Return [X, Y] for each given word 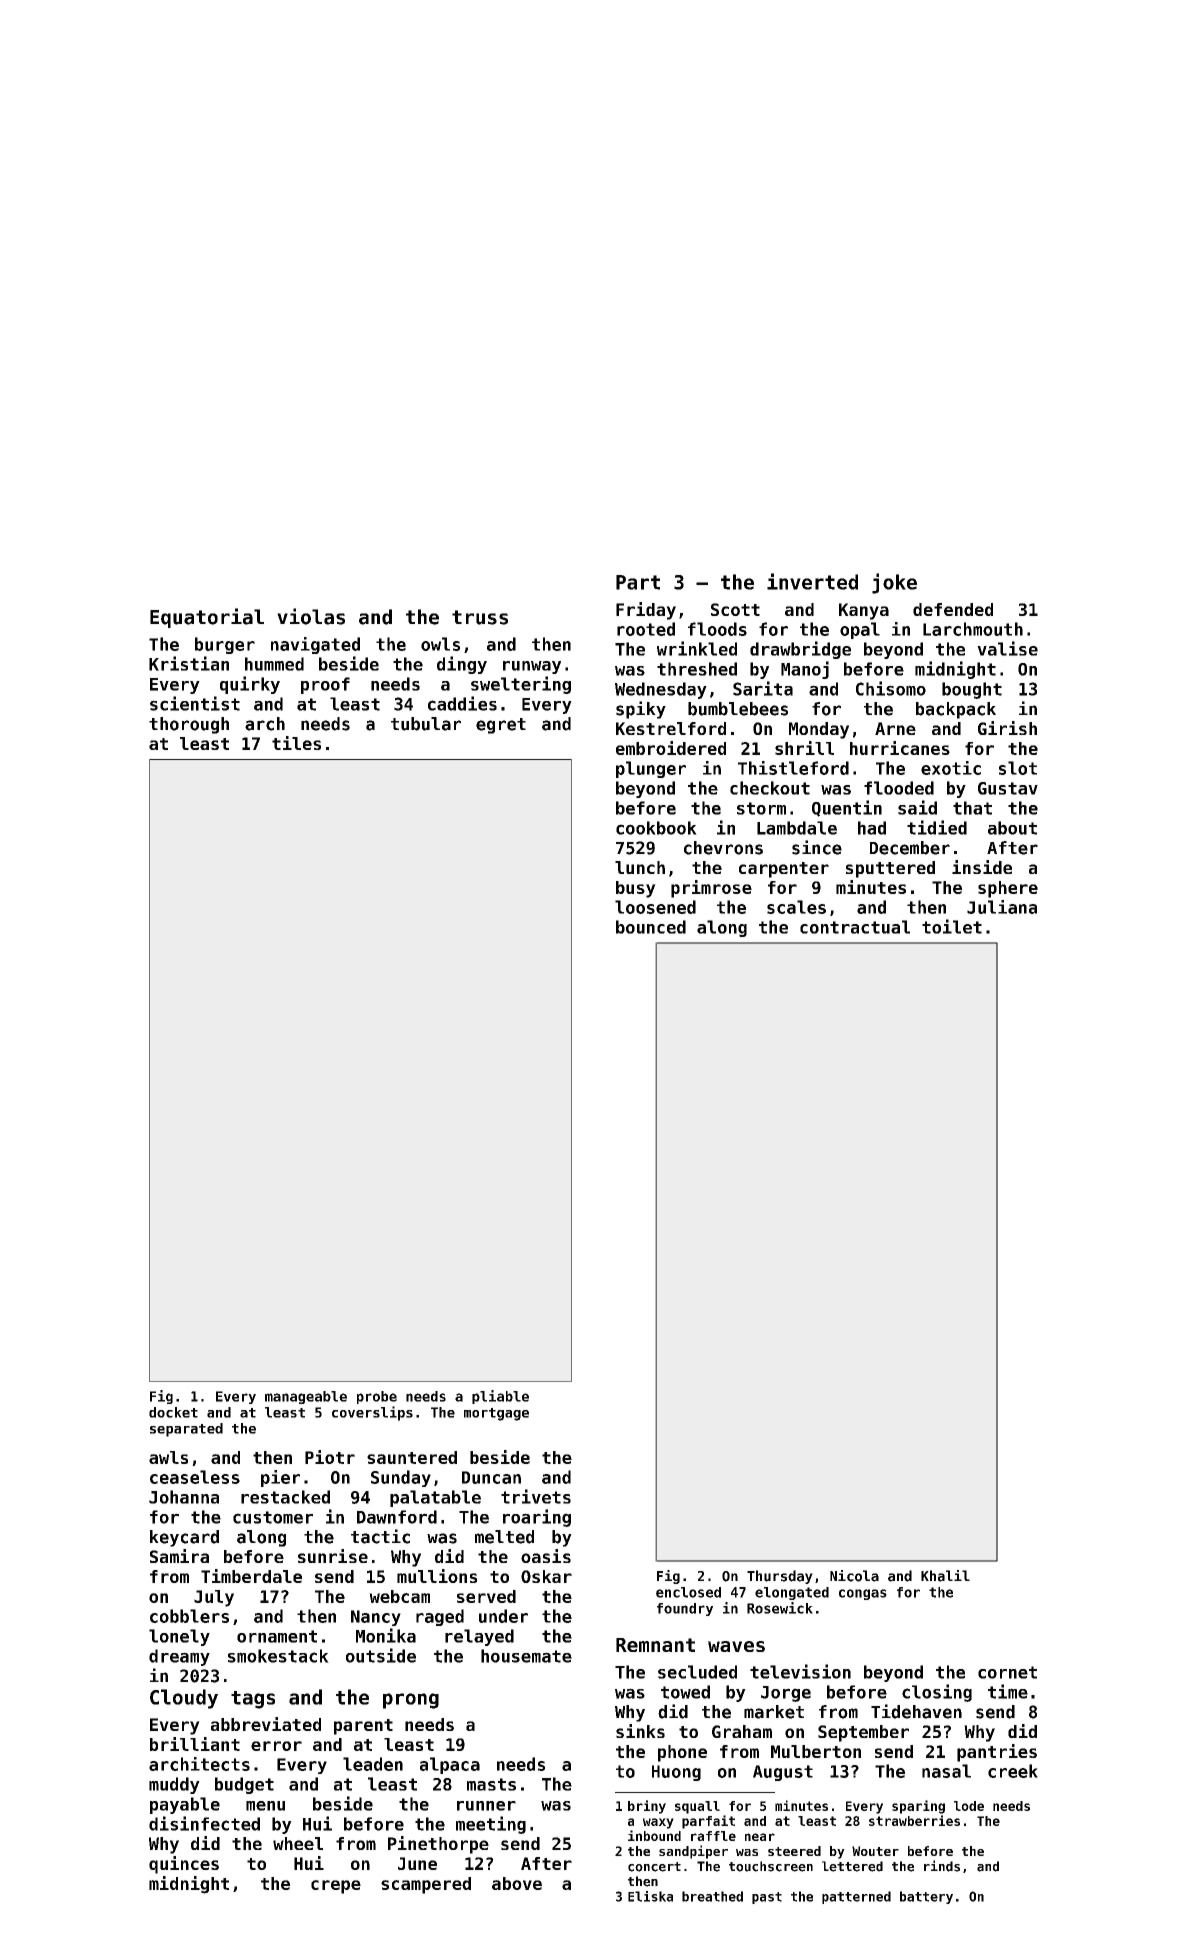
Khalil [945, 1576]
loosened [655, 907]
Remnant [655, 1645]
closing [937, 1693]
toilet [952, 926]
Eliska [650, 1896]
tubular [426, 724]
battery [926, 1897]
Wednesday [661, 690]
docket [173, 1412]
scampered [426, 1885]
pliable [500, 1397]
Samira [179, 1556]
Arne [895, 728]
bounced [651, 927]
